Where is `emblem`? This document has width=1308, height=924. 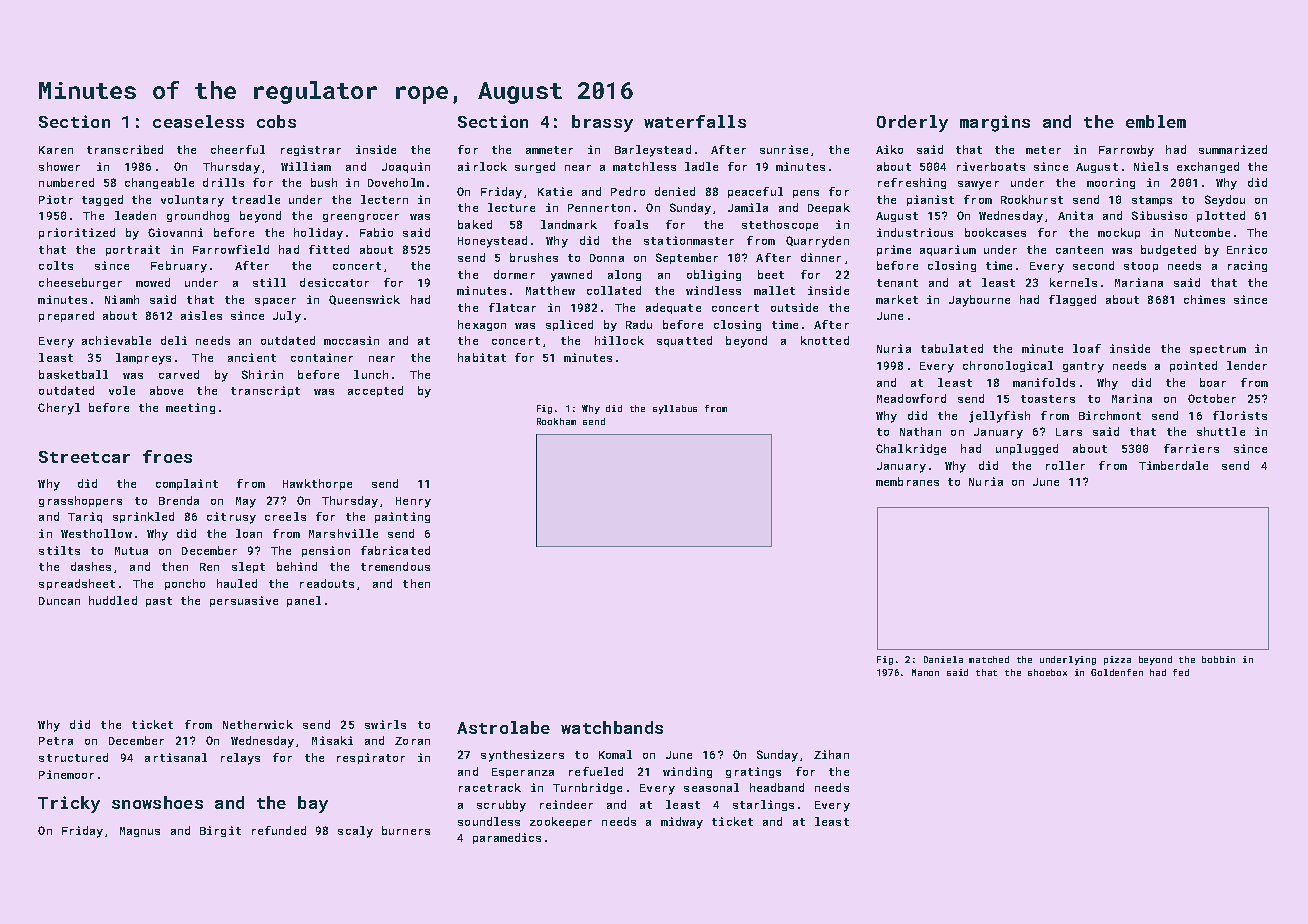 emblem is located at coordinates (1156, 121).
